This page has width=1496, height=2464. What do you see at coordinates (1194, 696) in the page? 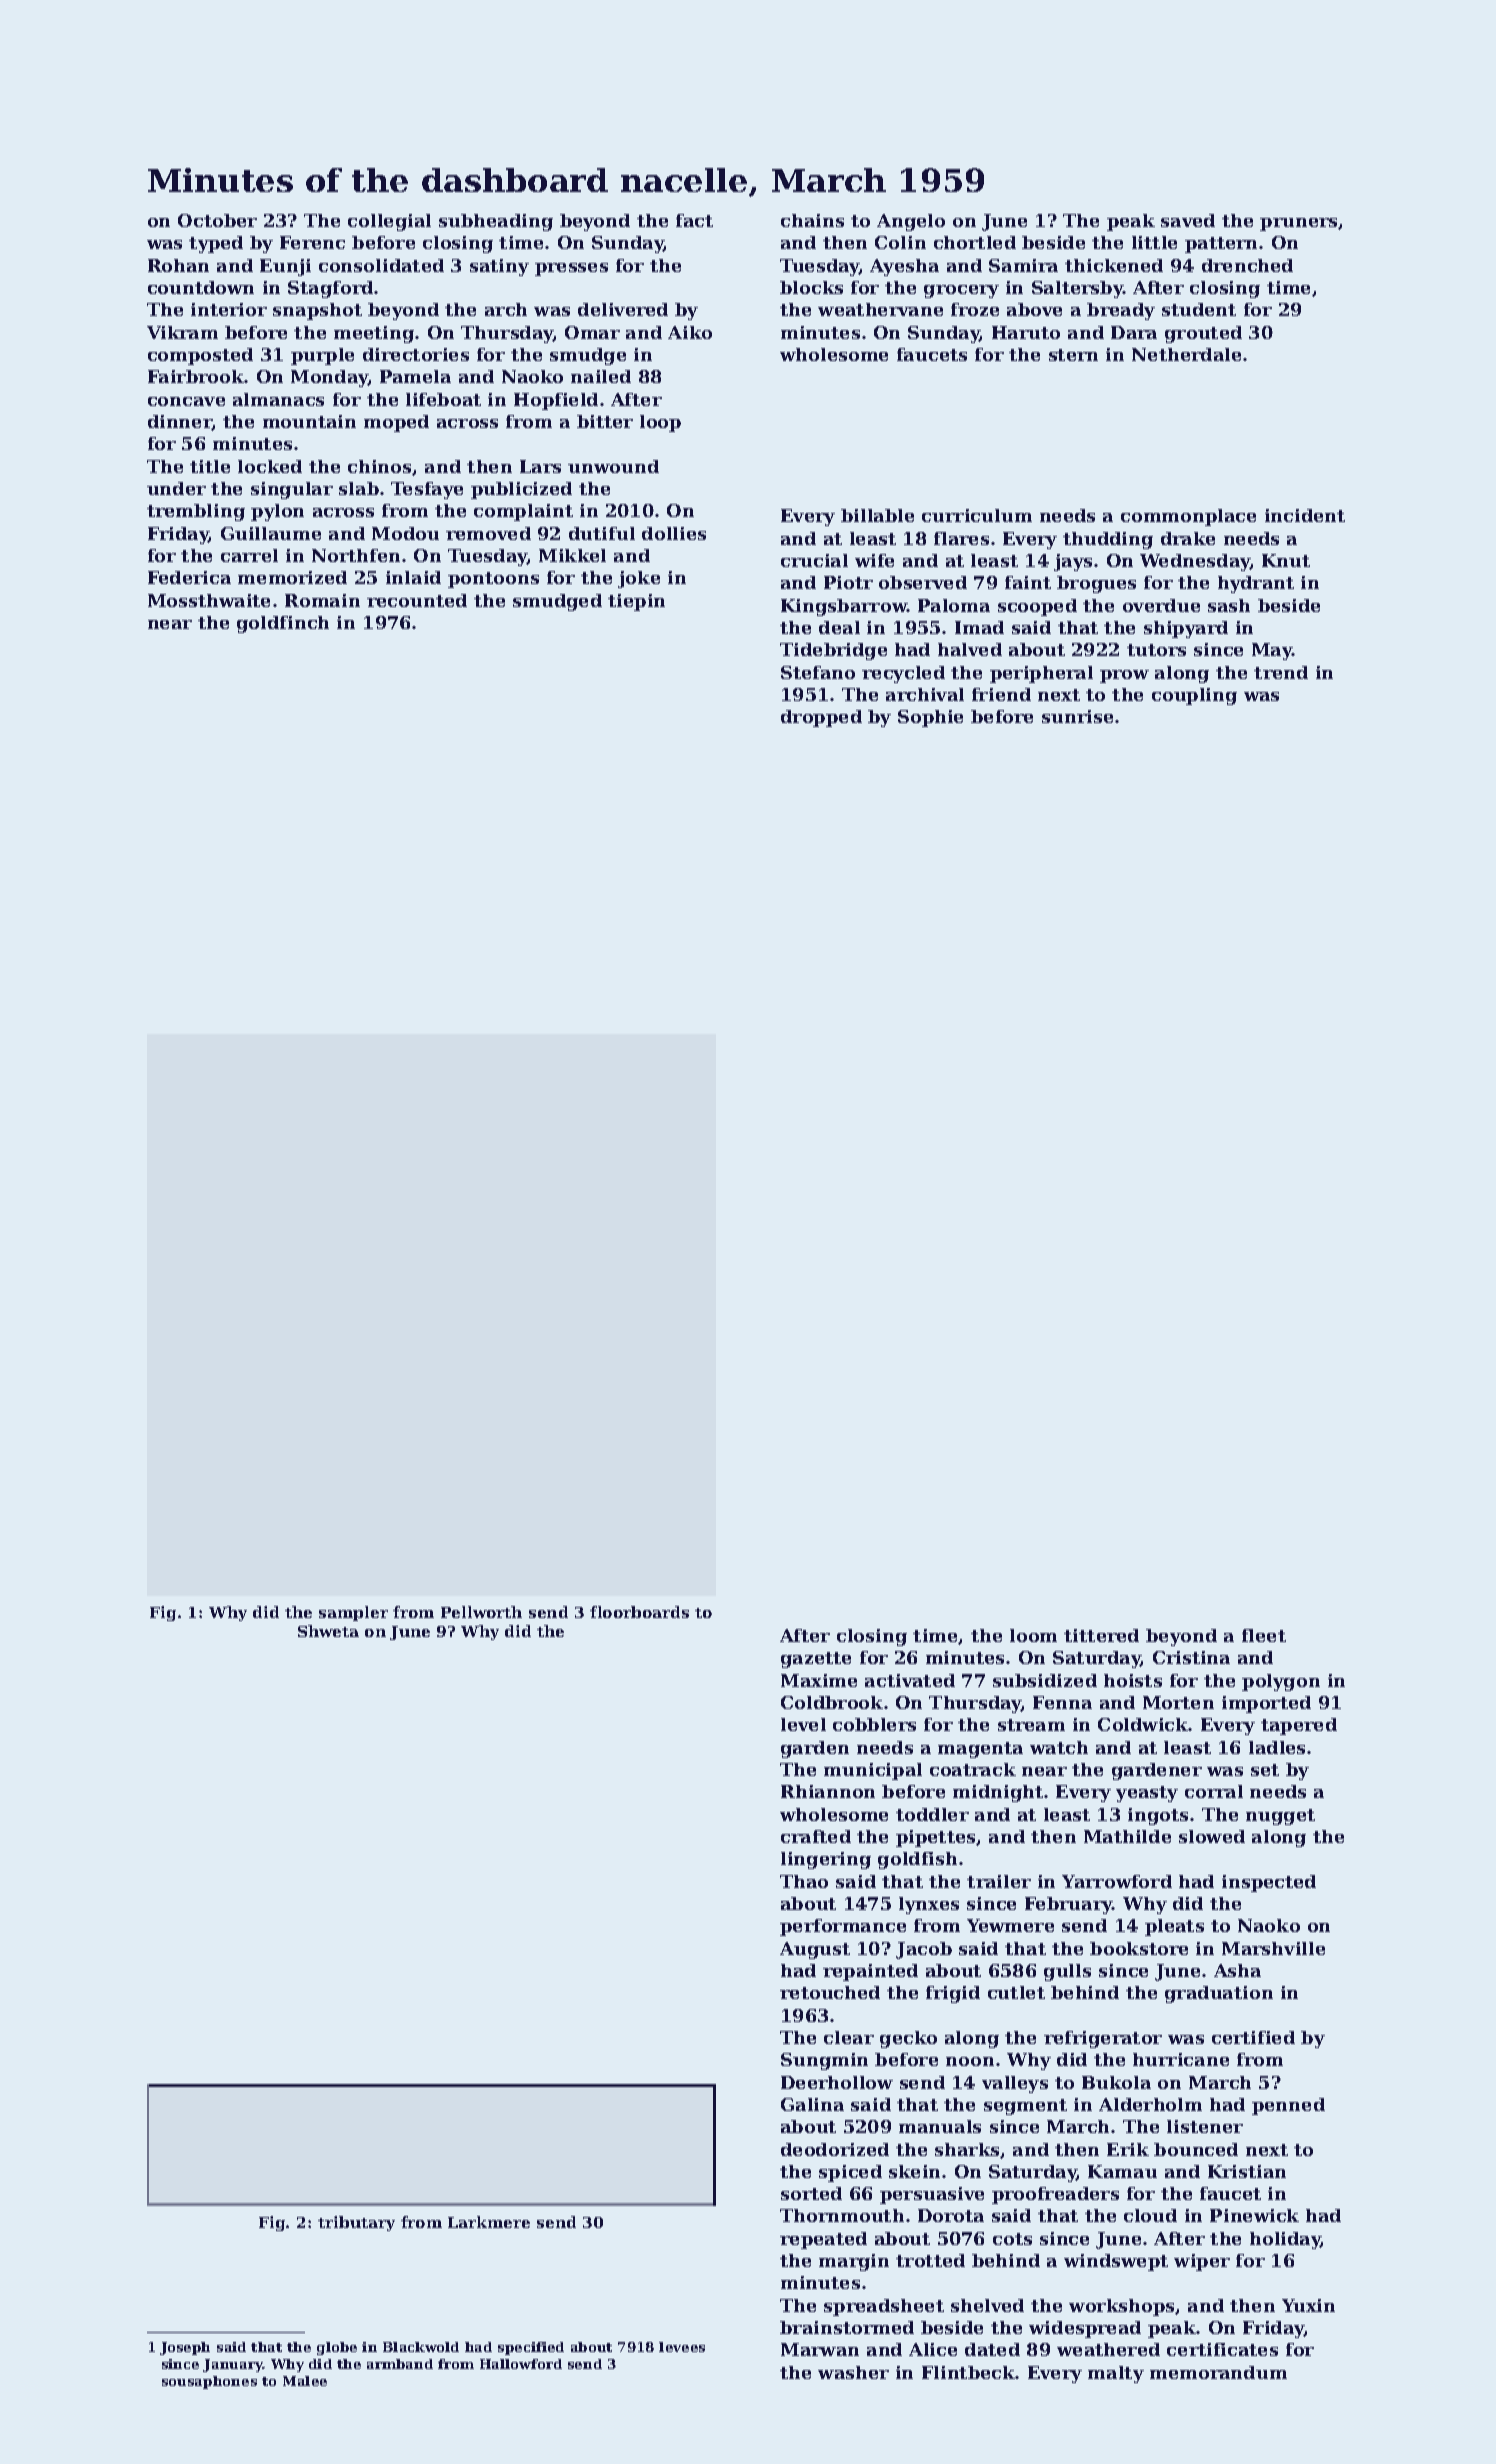
I see `coupling` at bounding box center [1194, 696].
